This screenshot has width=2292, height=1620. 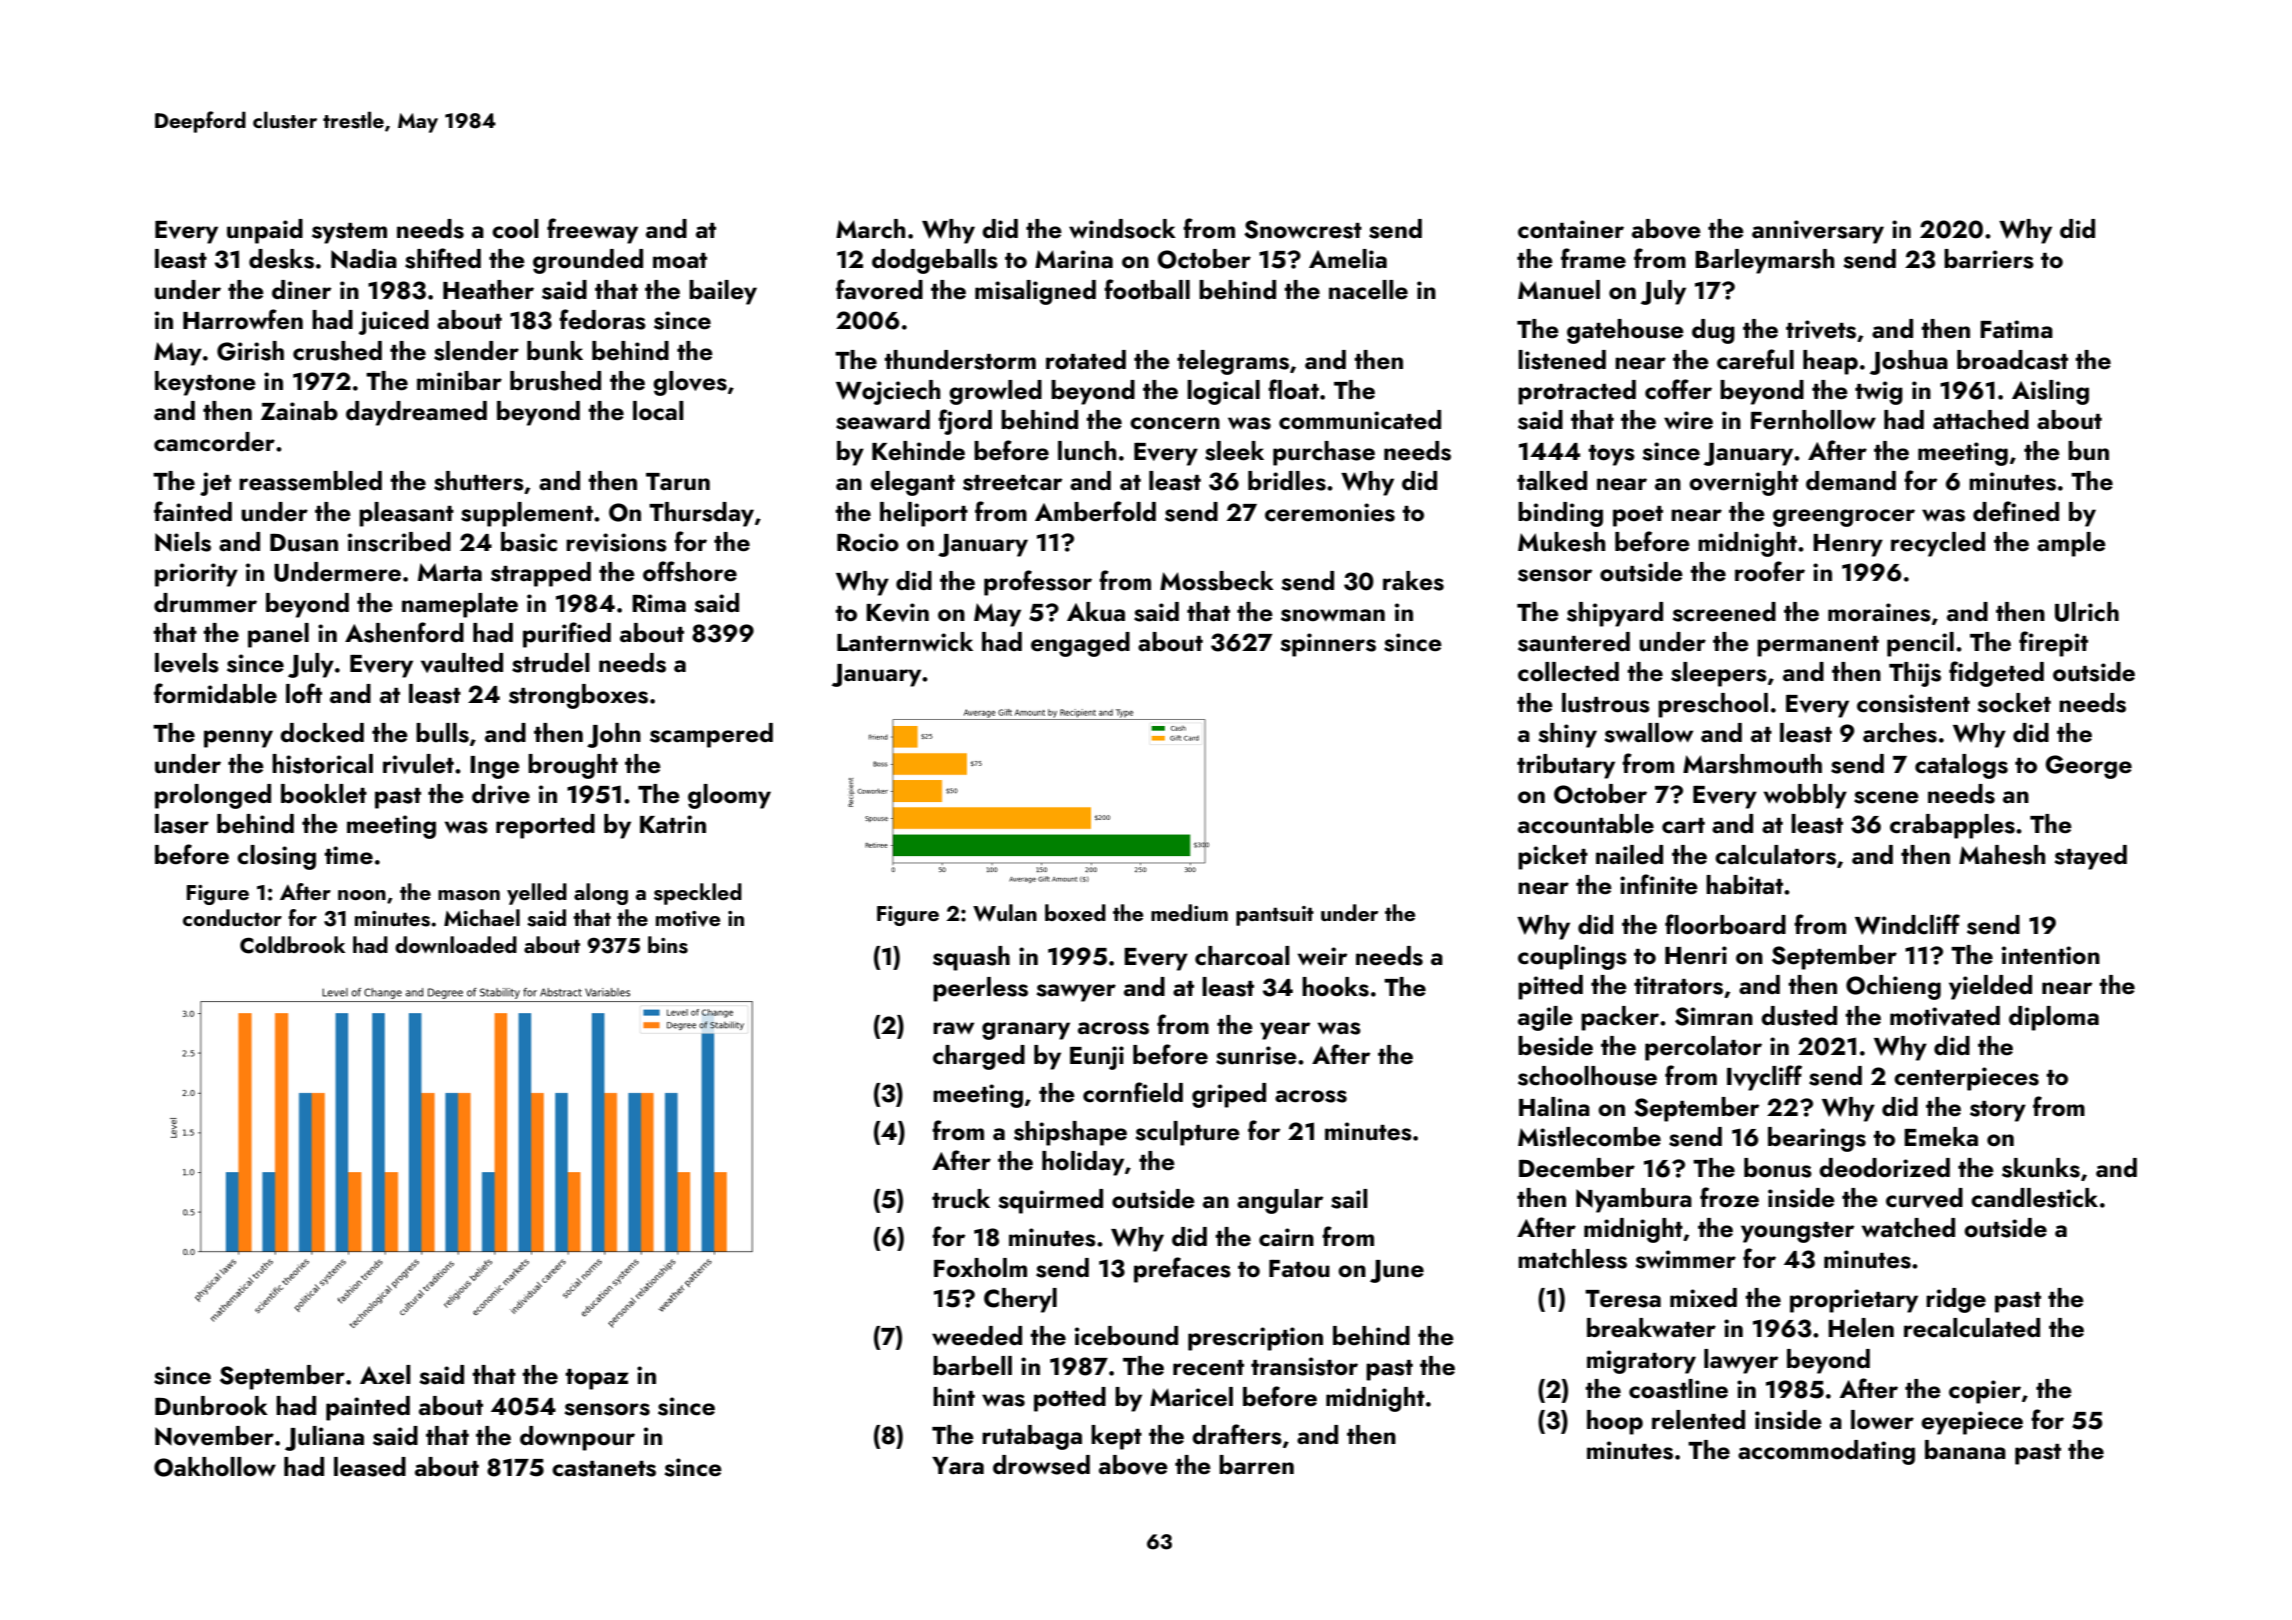 What do you see at coordinates (368, 1408) in the screenshot?
I see `painted` at bounding box center [368, 1408].
